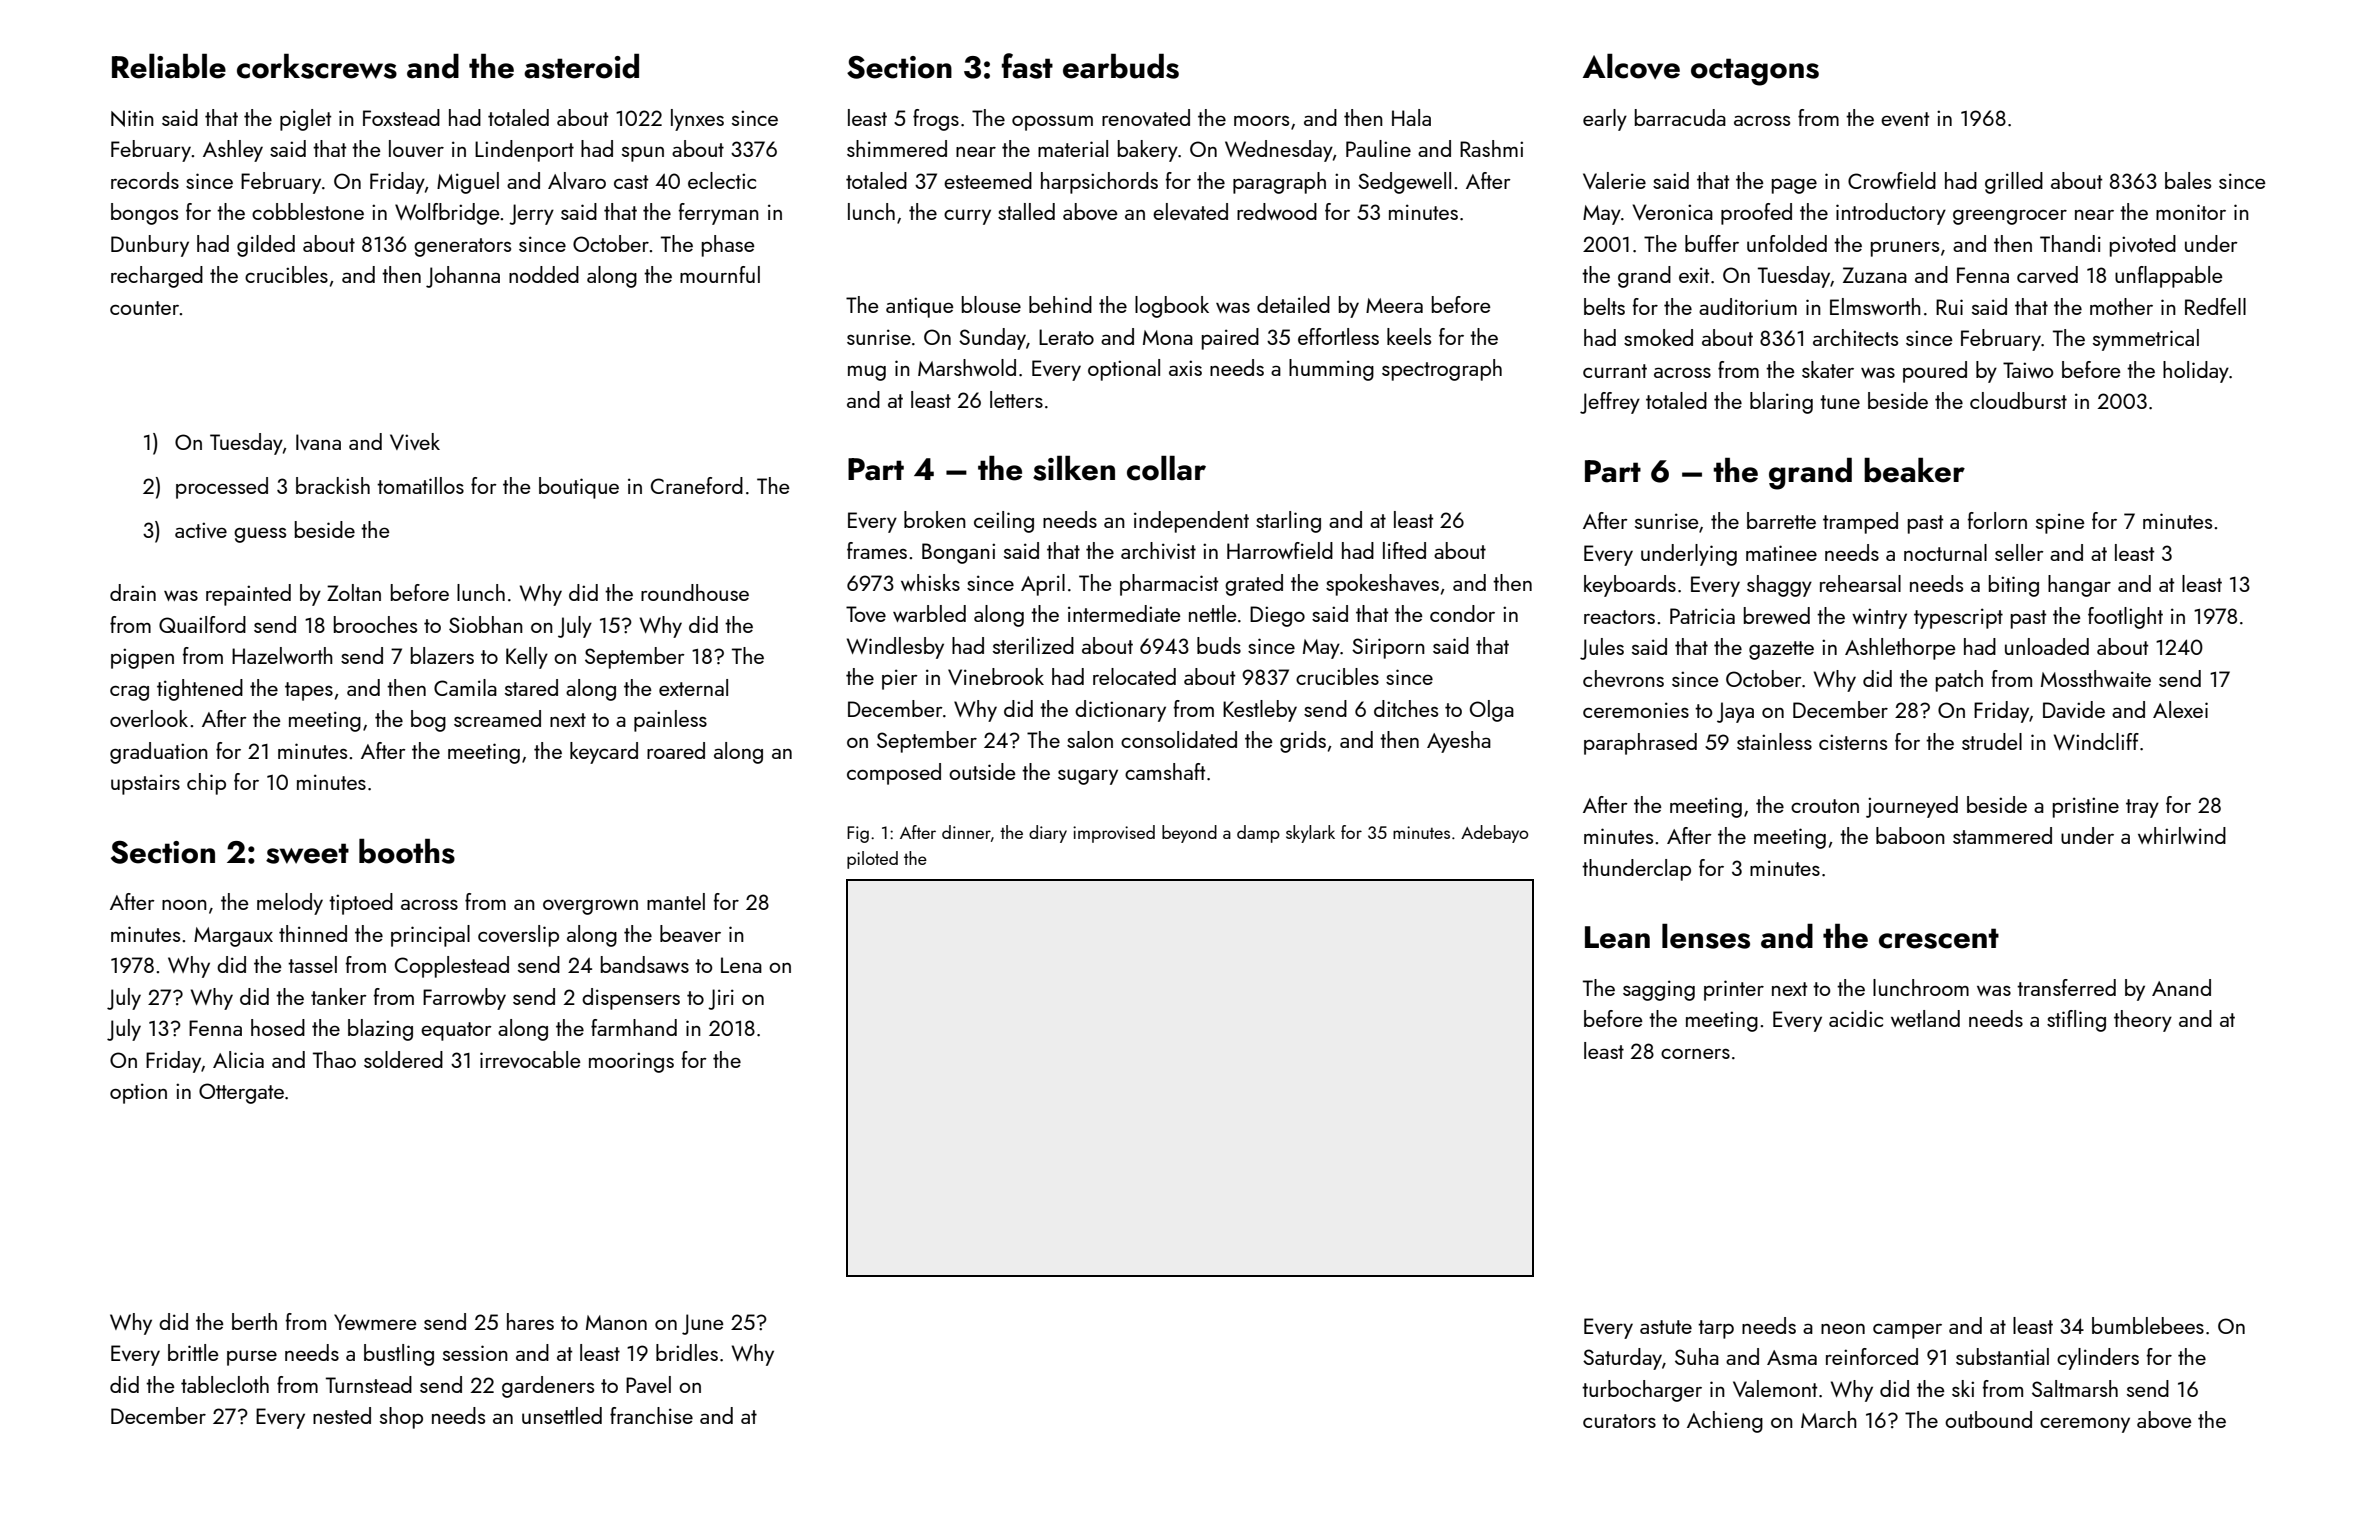 Image resolution: width=2380 pixels, height=1540 pixels. What do you see at coordinates (1622, 1359) in the screenshot?
I see `Saturday` at bounding box center [1622, 1359].
